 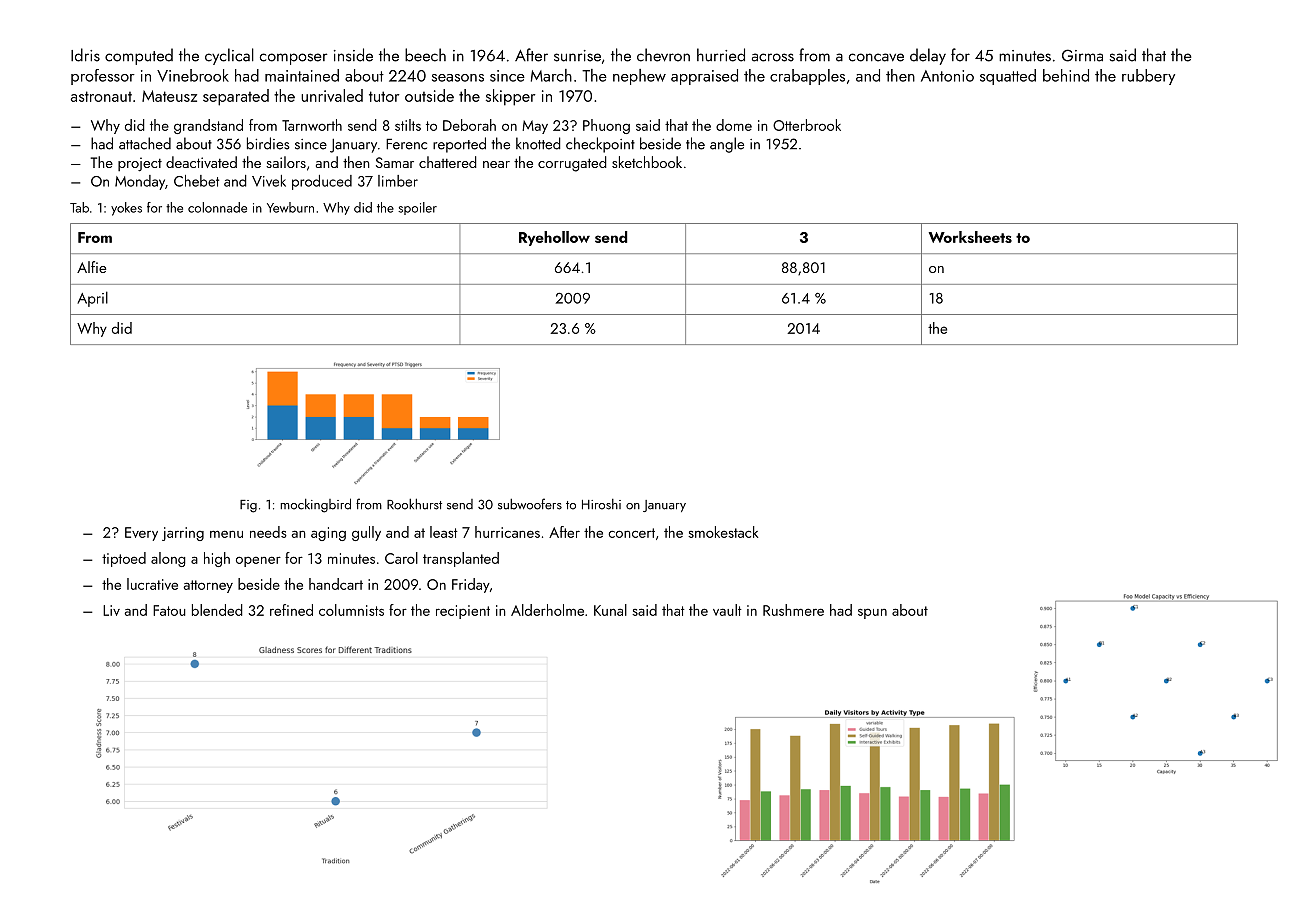 What do you see at coordinates (663, 55) in the page?
I see `chevron` at bounding box center [663, 55].
